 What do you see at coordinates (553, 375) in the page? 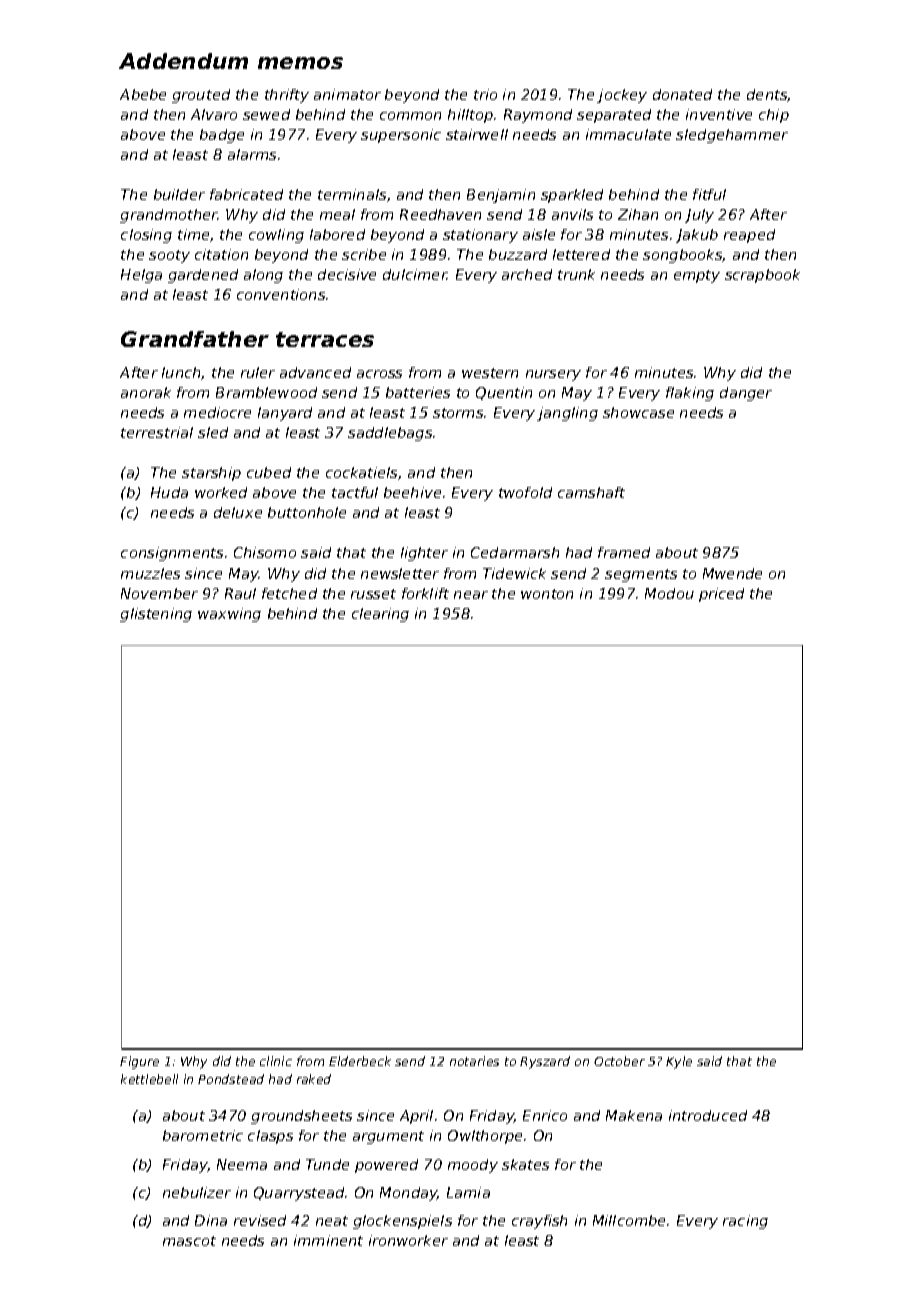
I see `nursery` at bounding box center [553, 375].
